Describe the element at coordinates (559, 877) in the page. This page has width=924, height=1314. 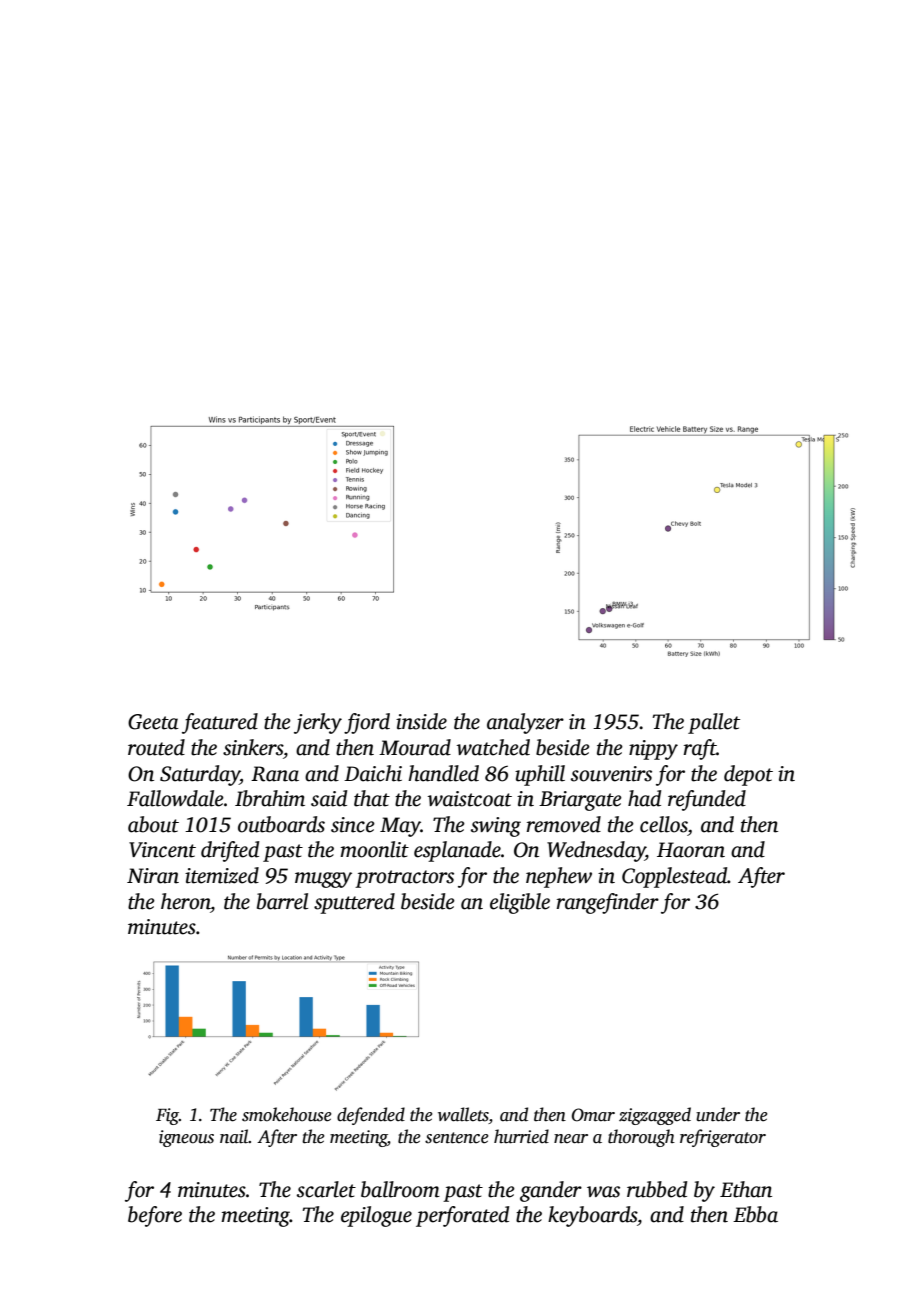
I see `nephew` at that location.
